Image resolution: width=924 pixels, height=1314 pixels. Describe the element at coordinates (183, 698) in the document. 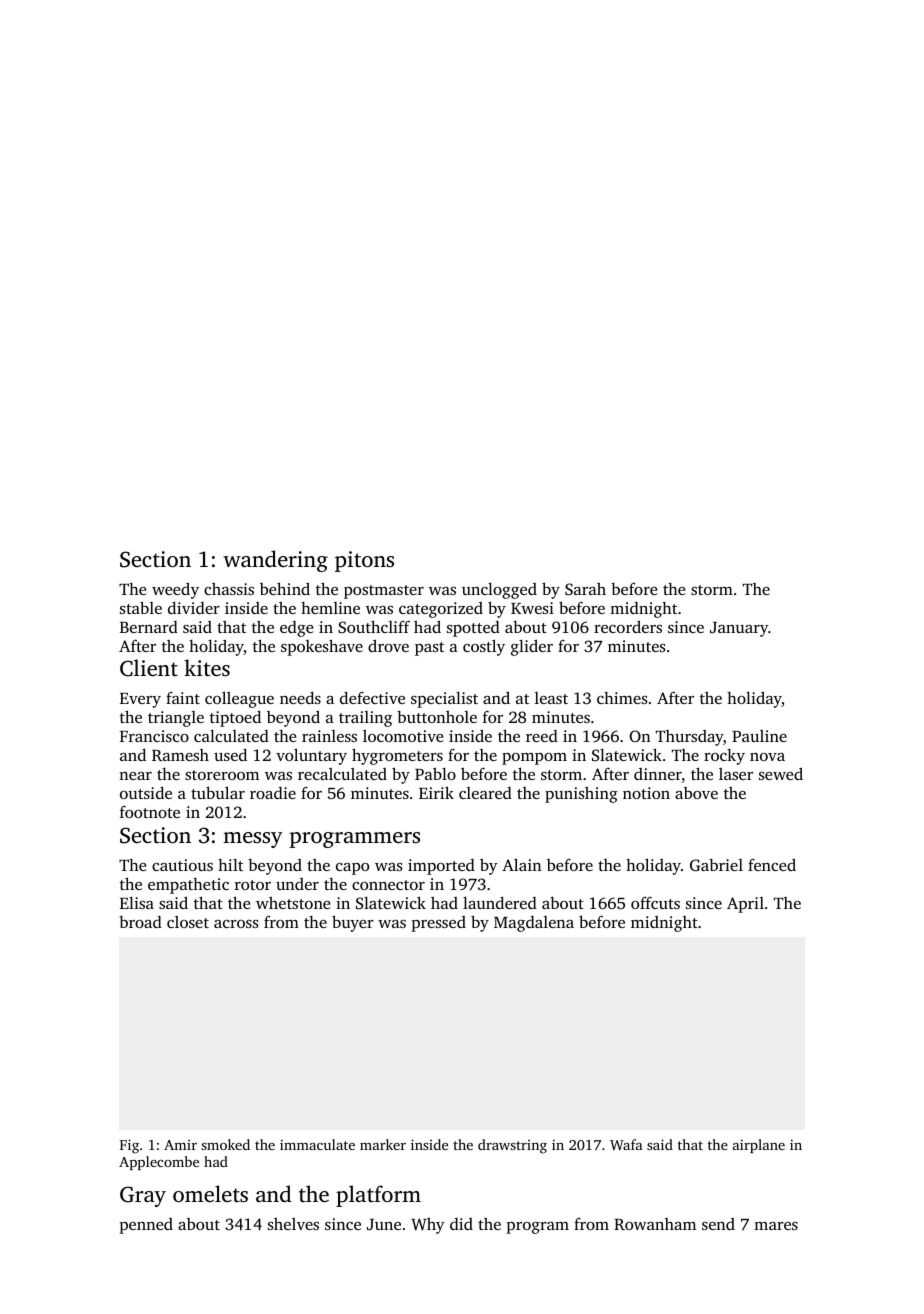

I see `faint` at that location.
